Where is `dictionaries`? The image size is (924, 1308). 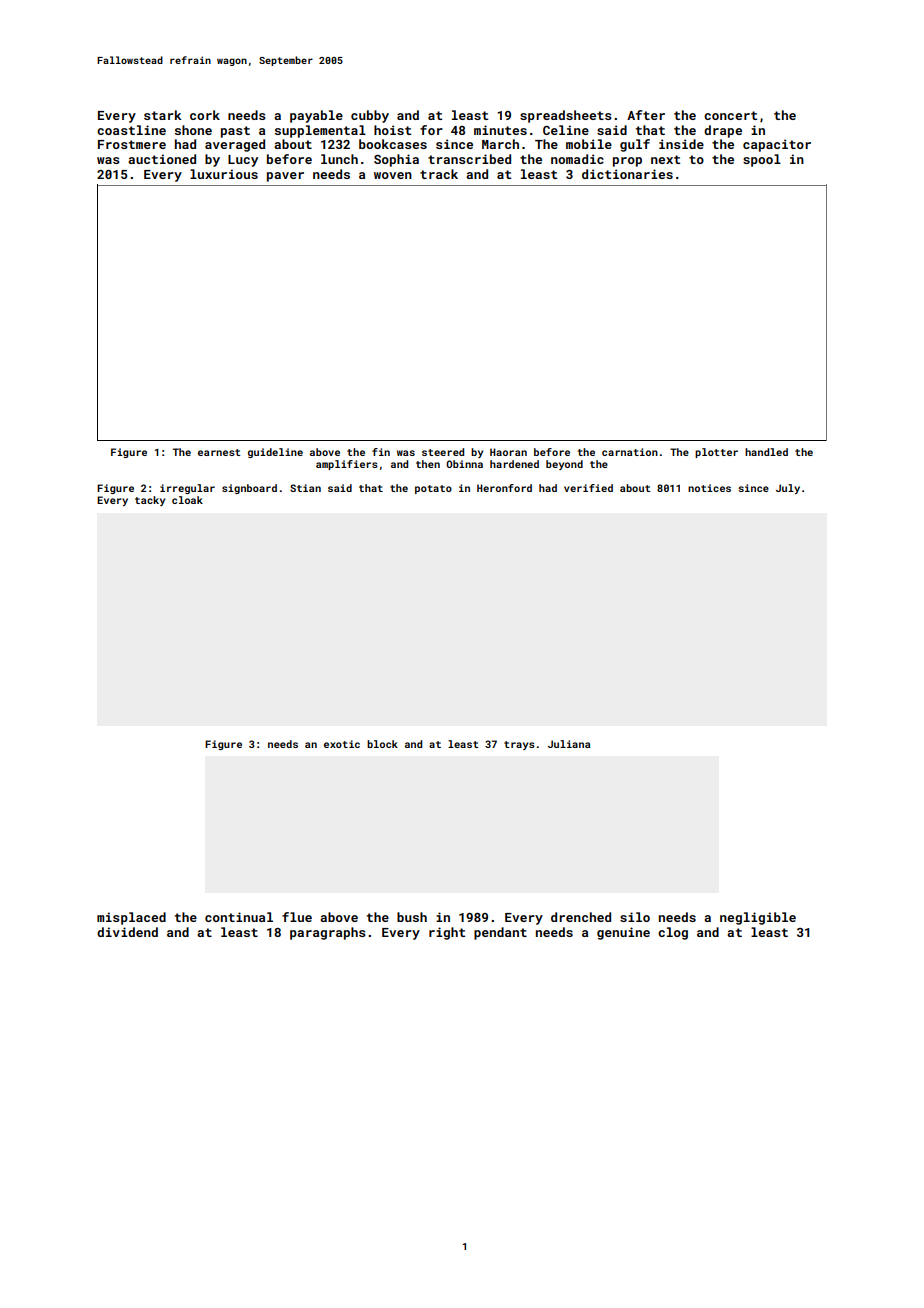 dictionaries is located at coordinates (627, 174).
